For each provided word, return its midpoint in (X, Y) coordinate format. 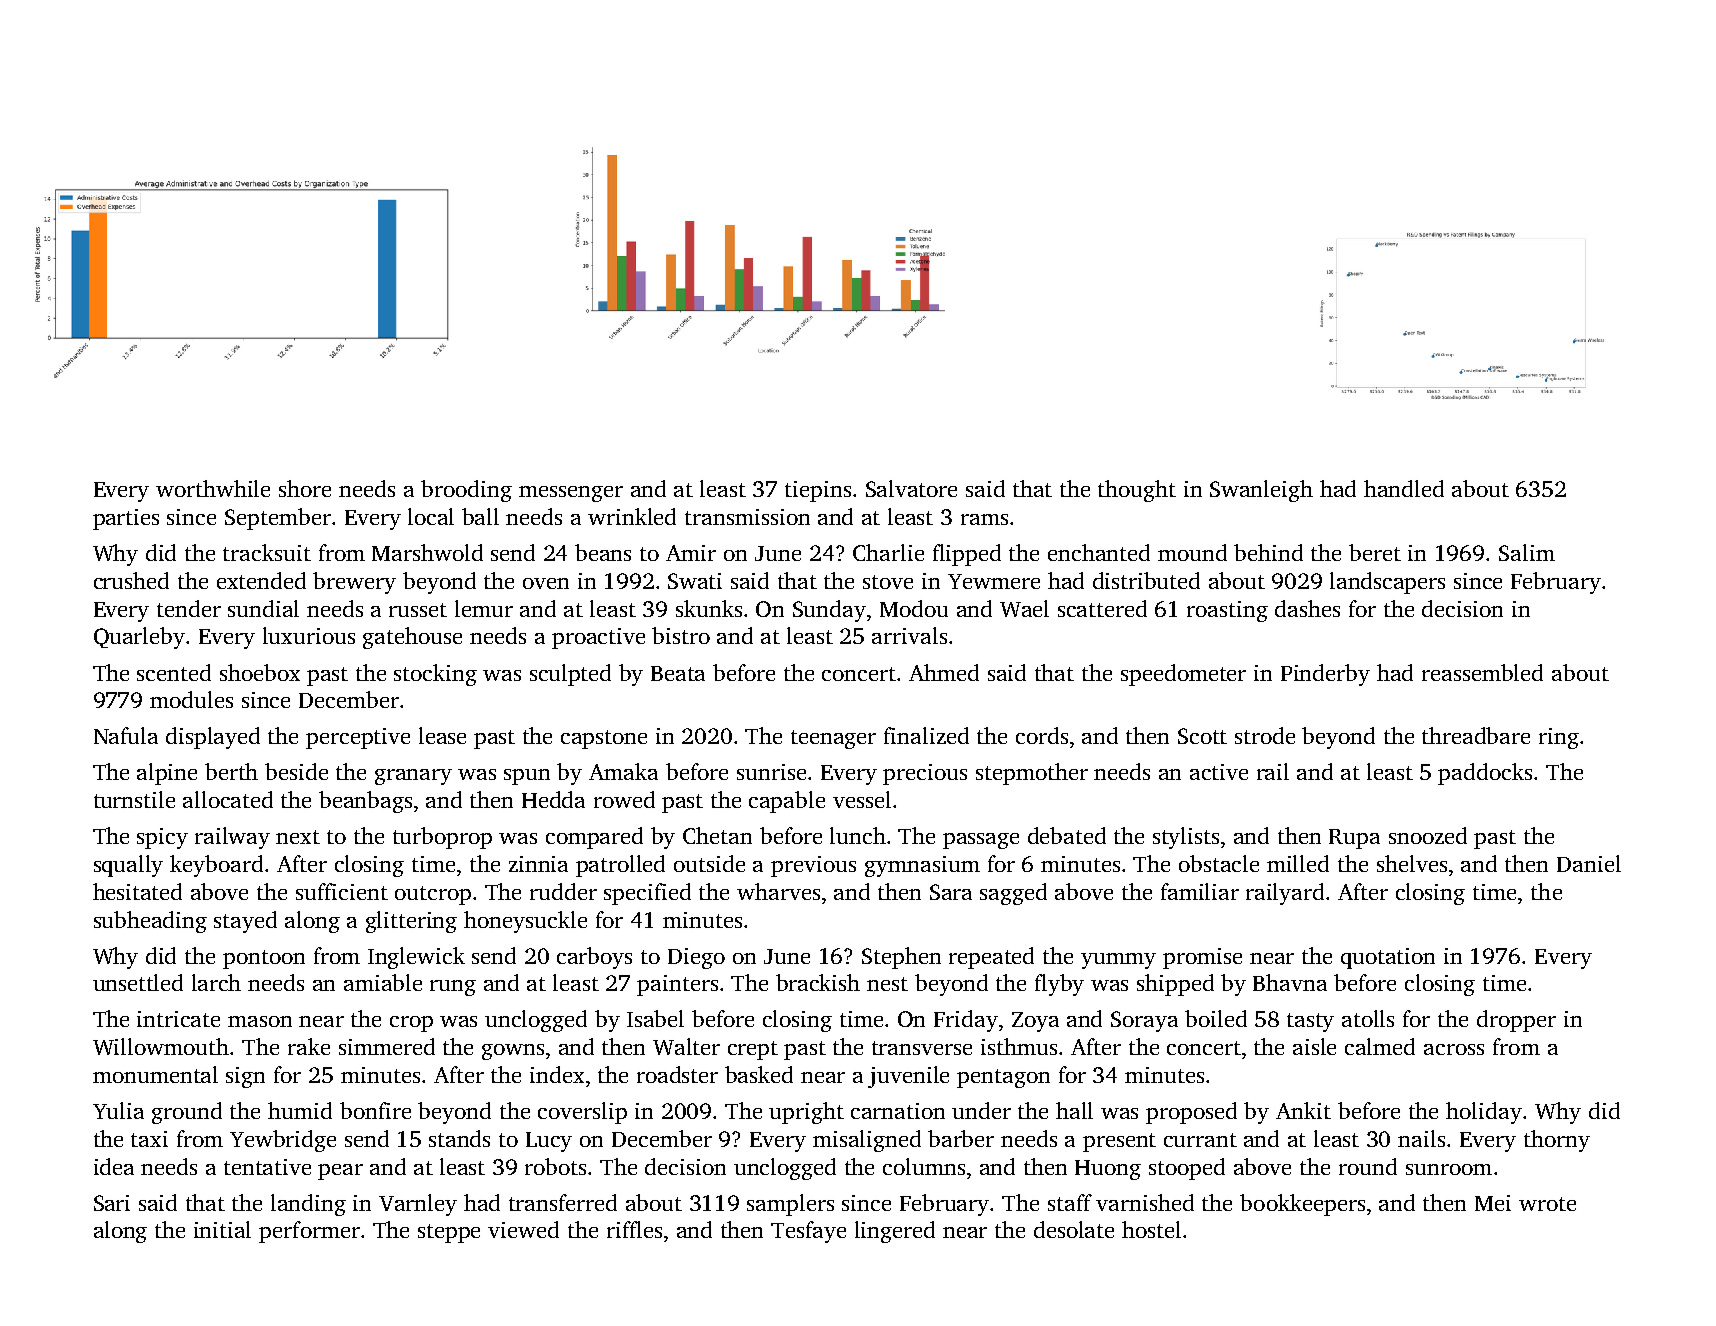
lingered (895, 1232)
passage (981, 841)
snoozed (1428, 835)
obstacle (1219, 863)
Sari (112, 1203)
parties (126, 519)
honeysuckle (525, 922)
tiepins (818, 491)
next (298, 837)
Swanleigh (1261, 491)
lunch (858, 835)
